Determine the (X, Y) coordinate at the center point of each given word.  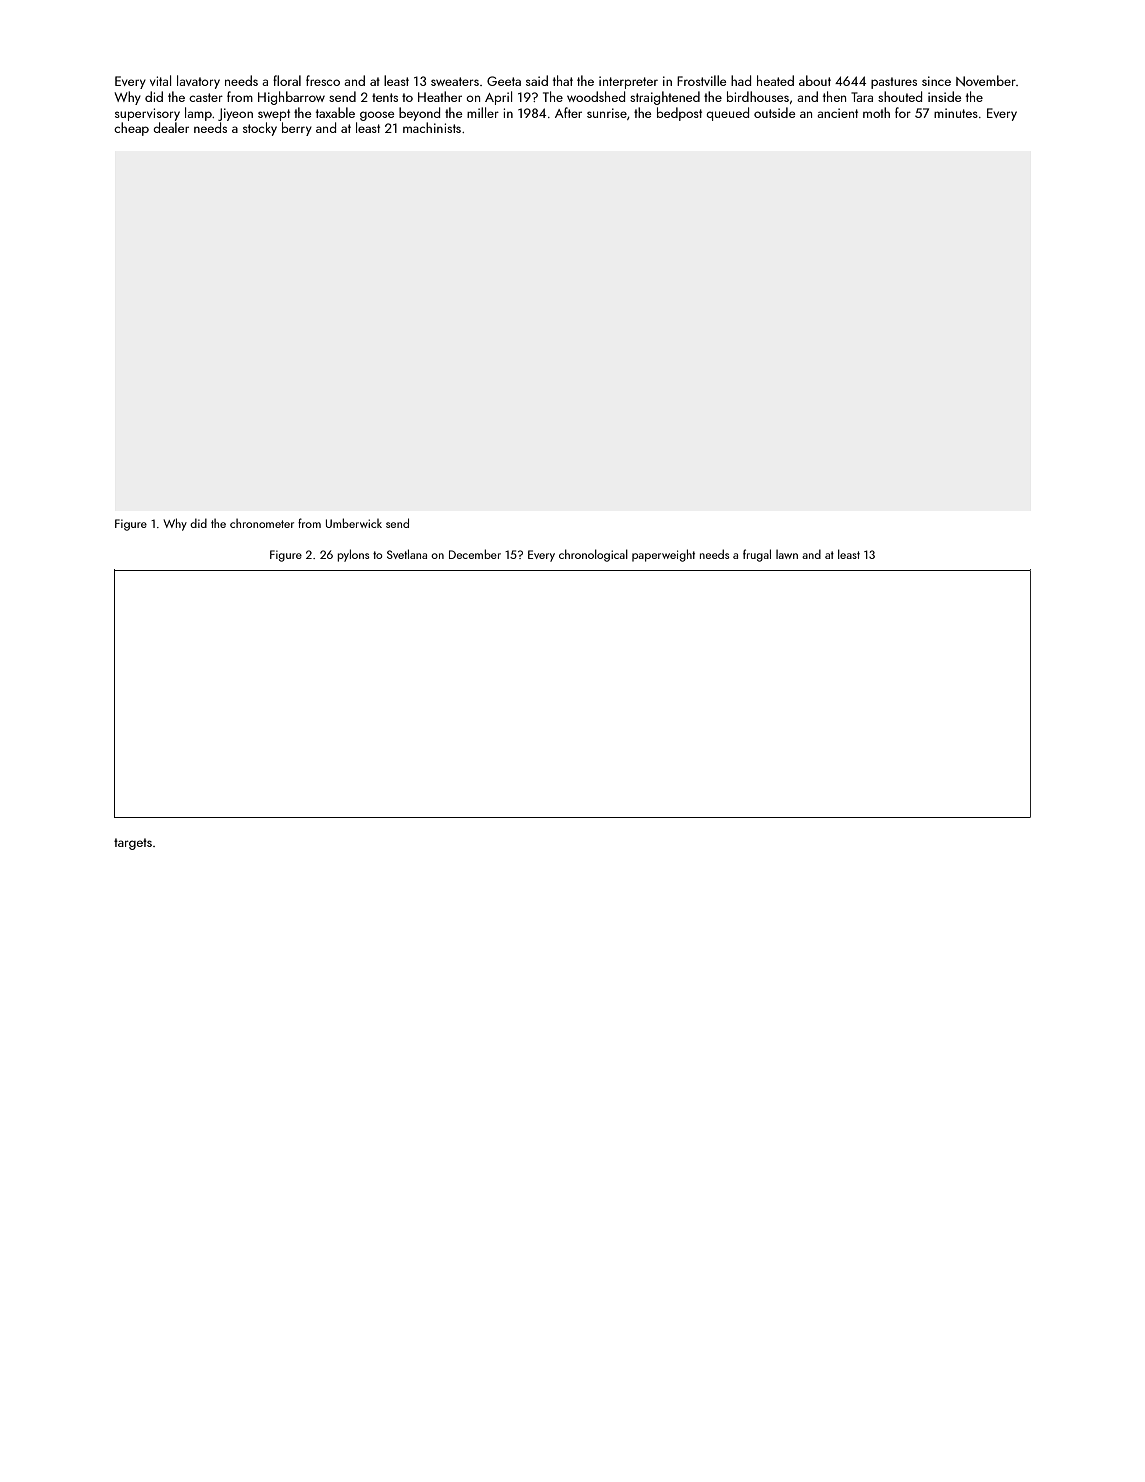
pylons (353, 555)
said (537, 80)
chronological (593, 555)
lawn (787, 554)
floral (287, 80)
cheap (131, 129)
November (986, 81)
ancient (837, 113)
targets (133, 844)
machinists (432, 127)
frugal (757, 555)
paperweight (663, 555)
